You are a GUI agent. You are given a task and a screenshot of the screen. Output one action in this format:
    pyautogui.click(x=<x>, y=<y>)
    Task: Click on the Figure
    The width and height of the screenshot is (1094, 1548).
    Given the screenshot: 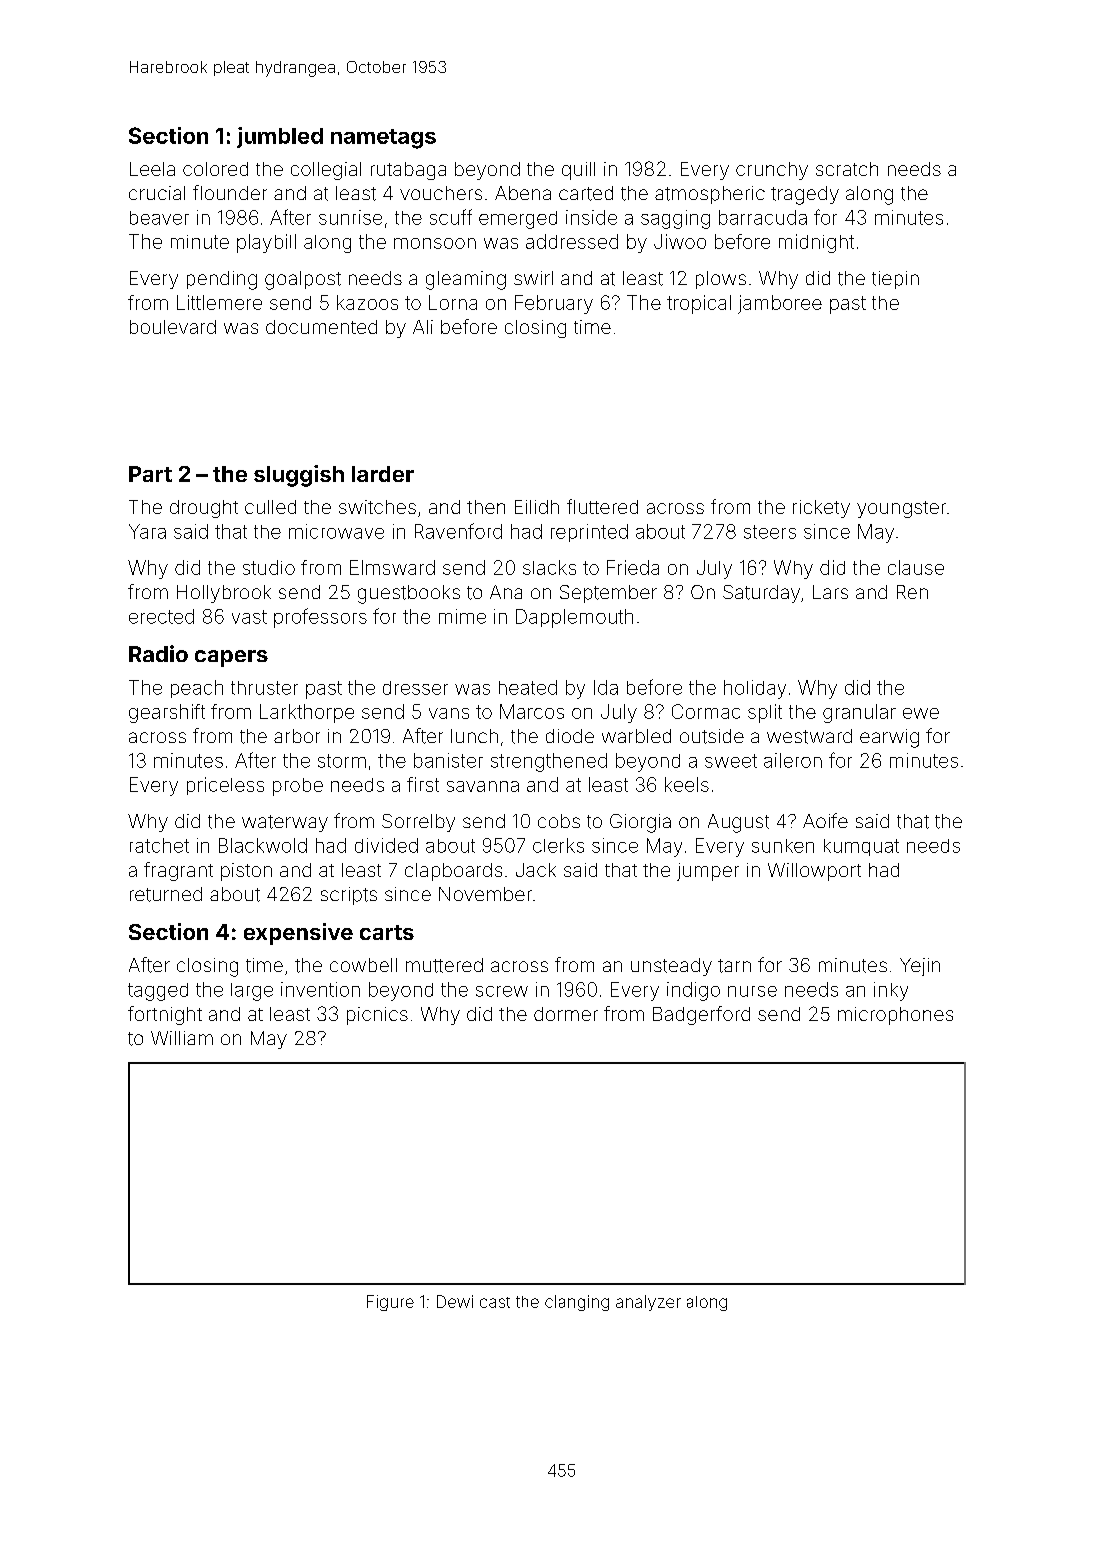 What is the action you would take?
    pyautogui.click(x=390, y=1303)
